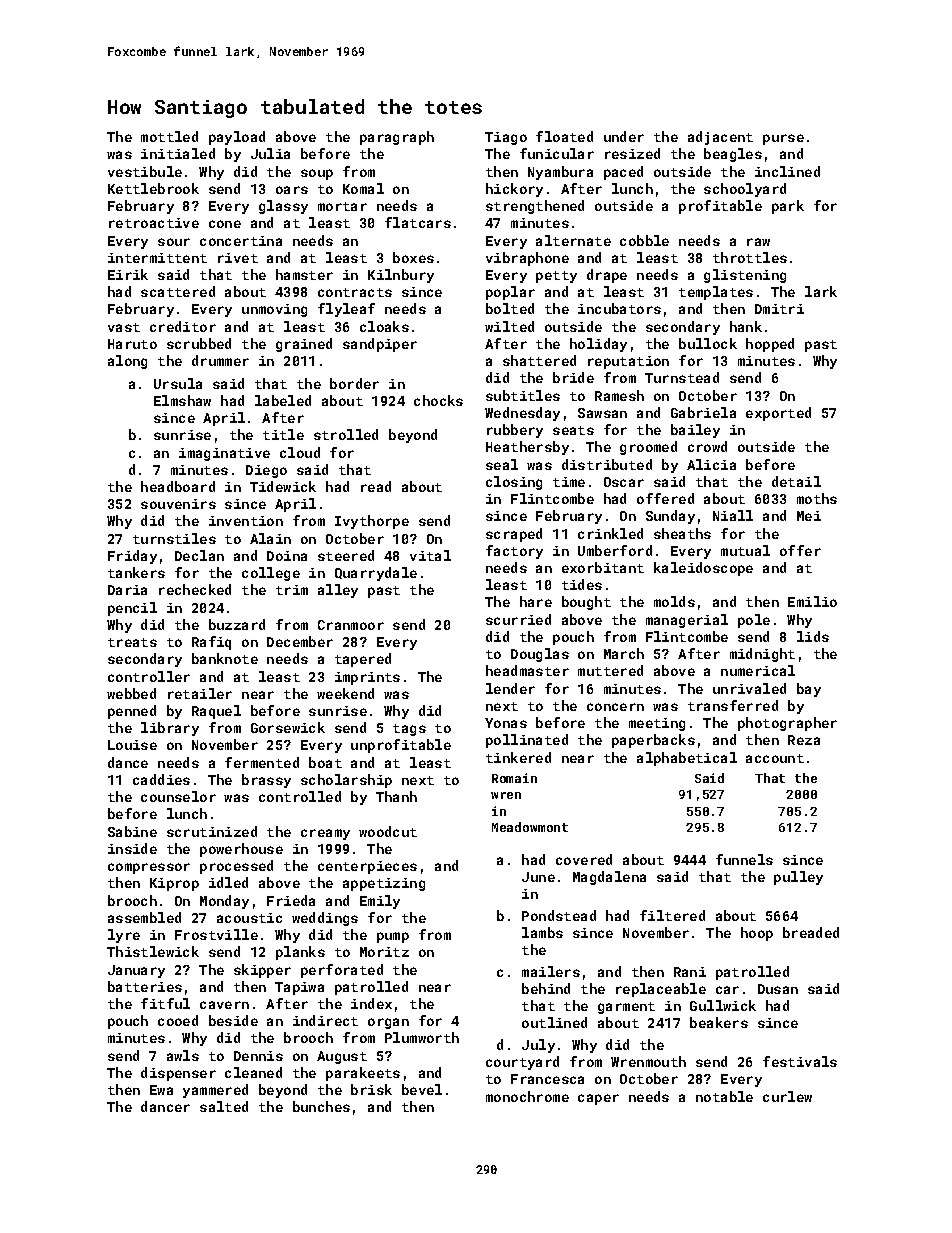  I want to click on awls, so click(183, 1055).
